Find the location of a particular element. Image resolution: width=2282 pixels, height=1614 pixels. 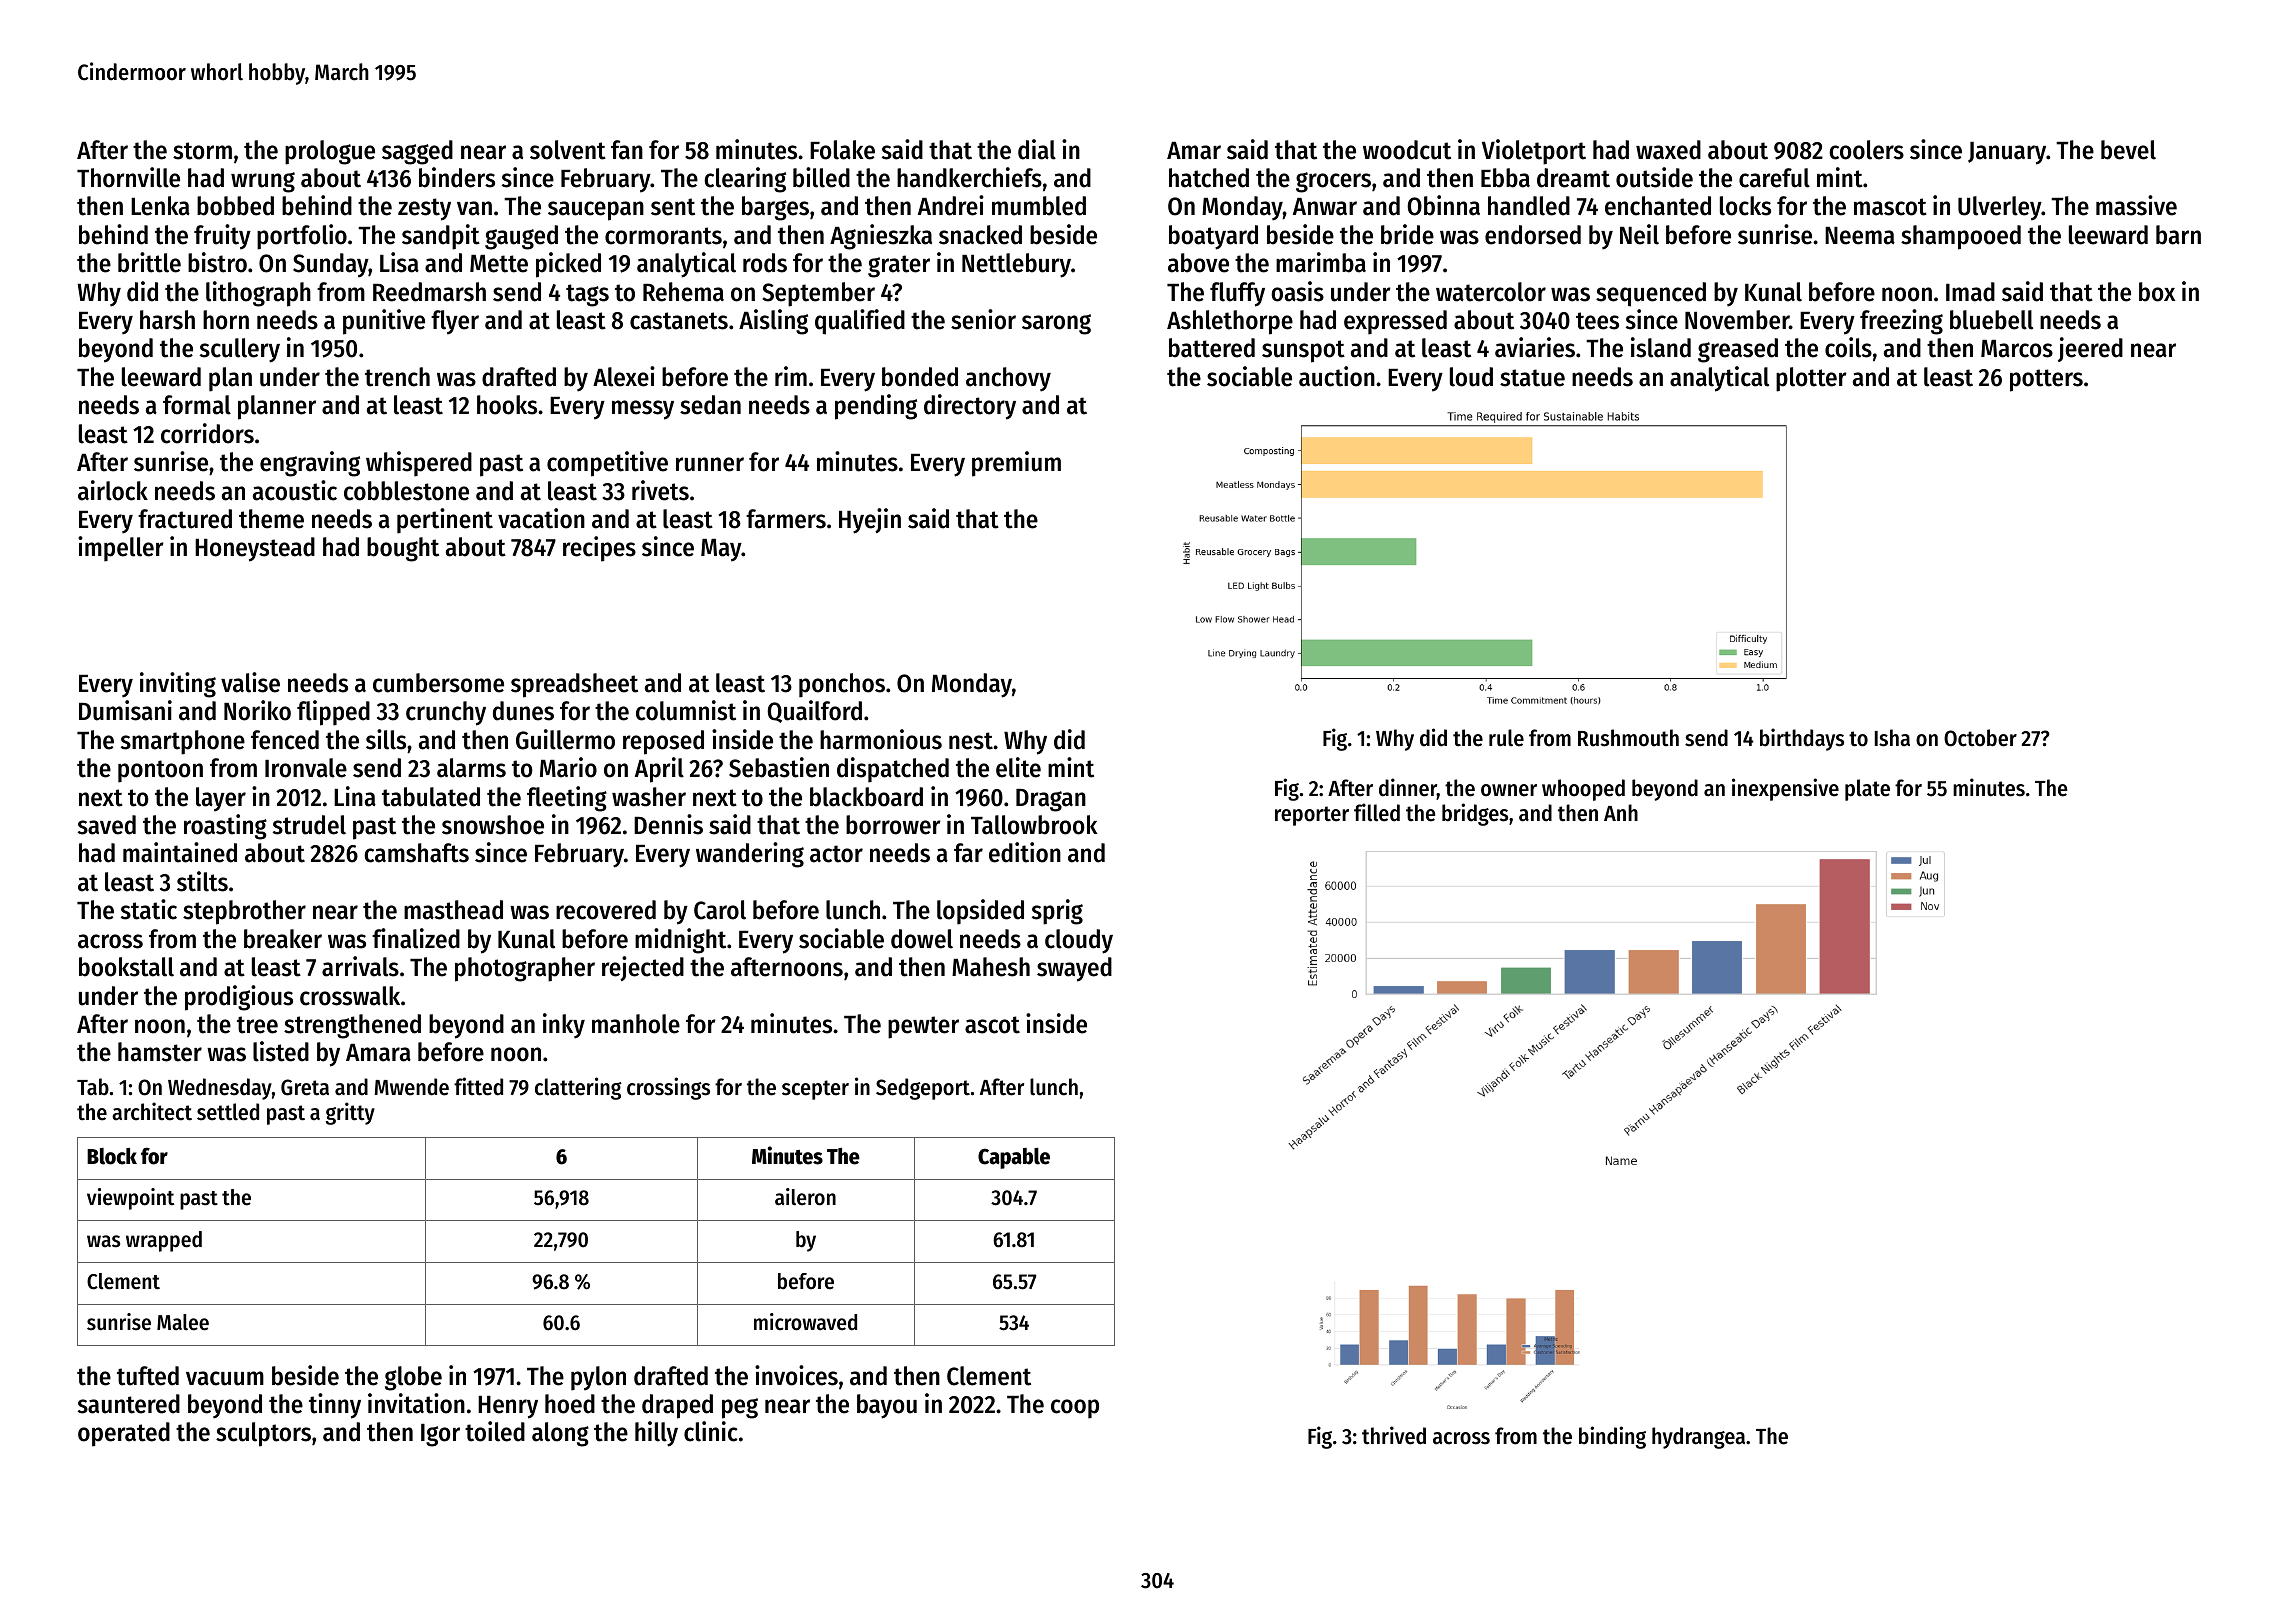

hydrangea is located at coordinates (1698, 1438).
